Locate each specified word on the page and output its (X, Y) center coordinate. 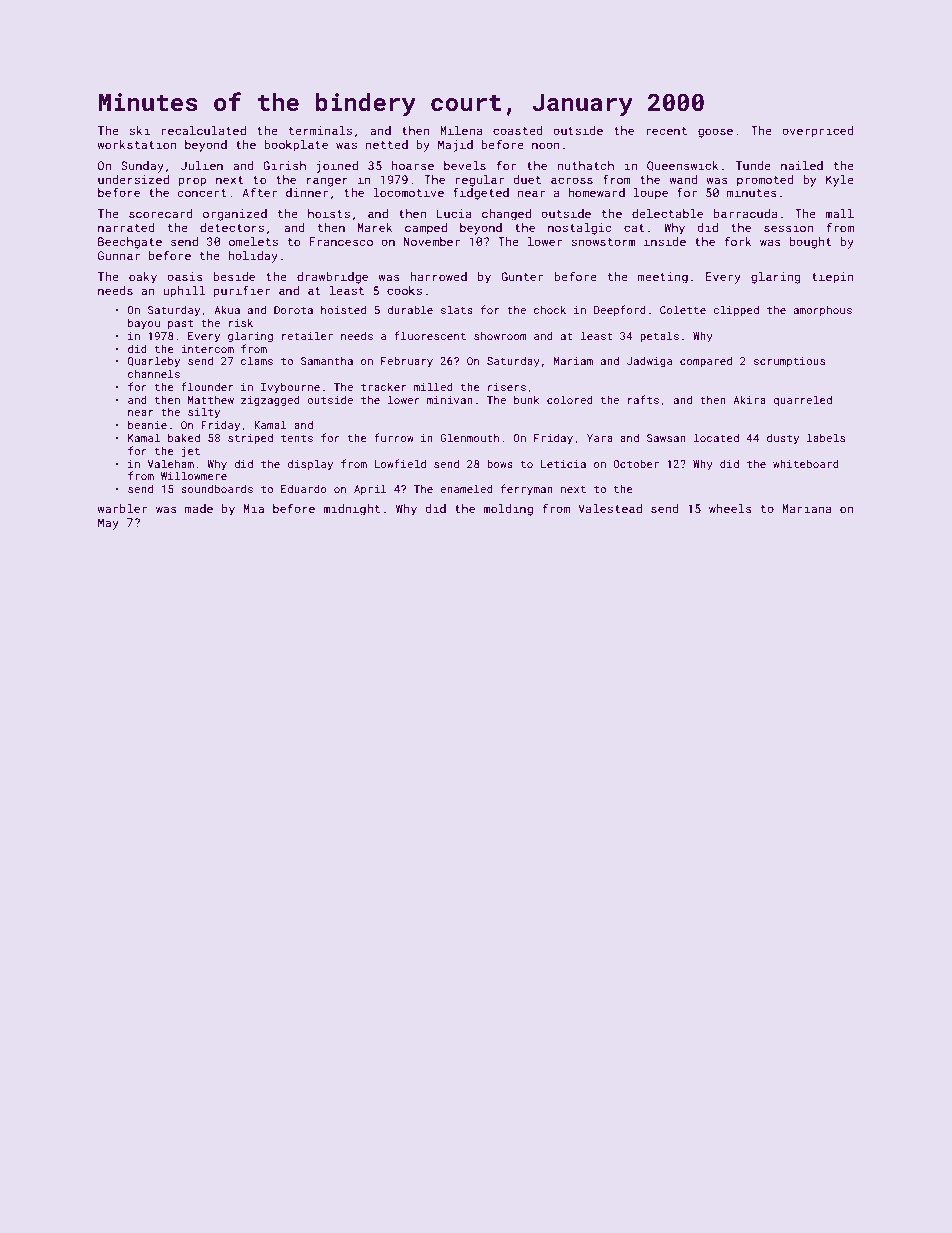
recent (666, 131)
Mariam (573, 361)
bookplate (296, 146)
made (199, 508)
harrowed (438, 276)
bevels (465, 165)
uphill (184, 292)
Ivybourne (290, 388)
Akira (749, 400)
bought (810, 243)
